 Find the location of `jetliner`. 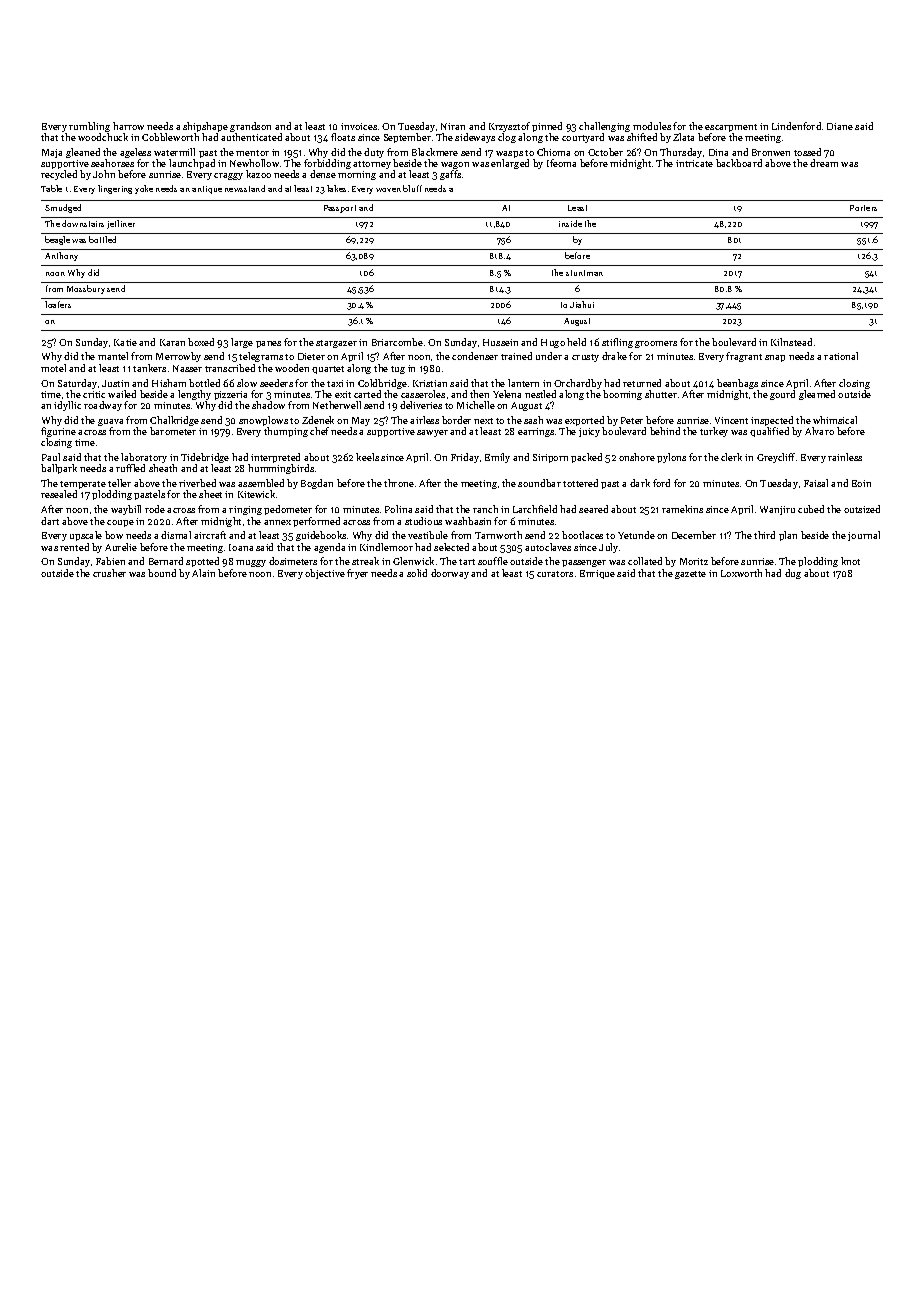

jetliner is located at coordinates (121, 224).
